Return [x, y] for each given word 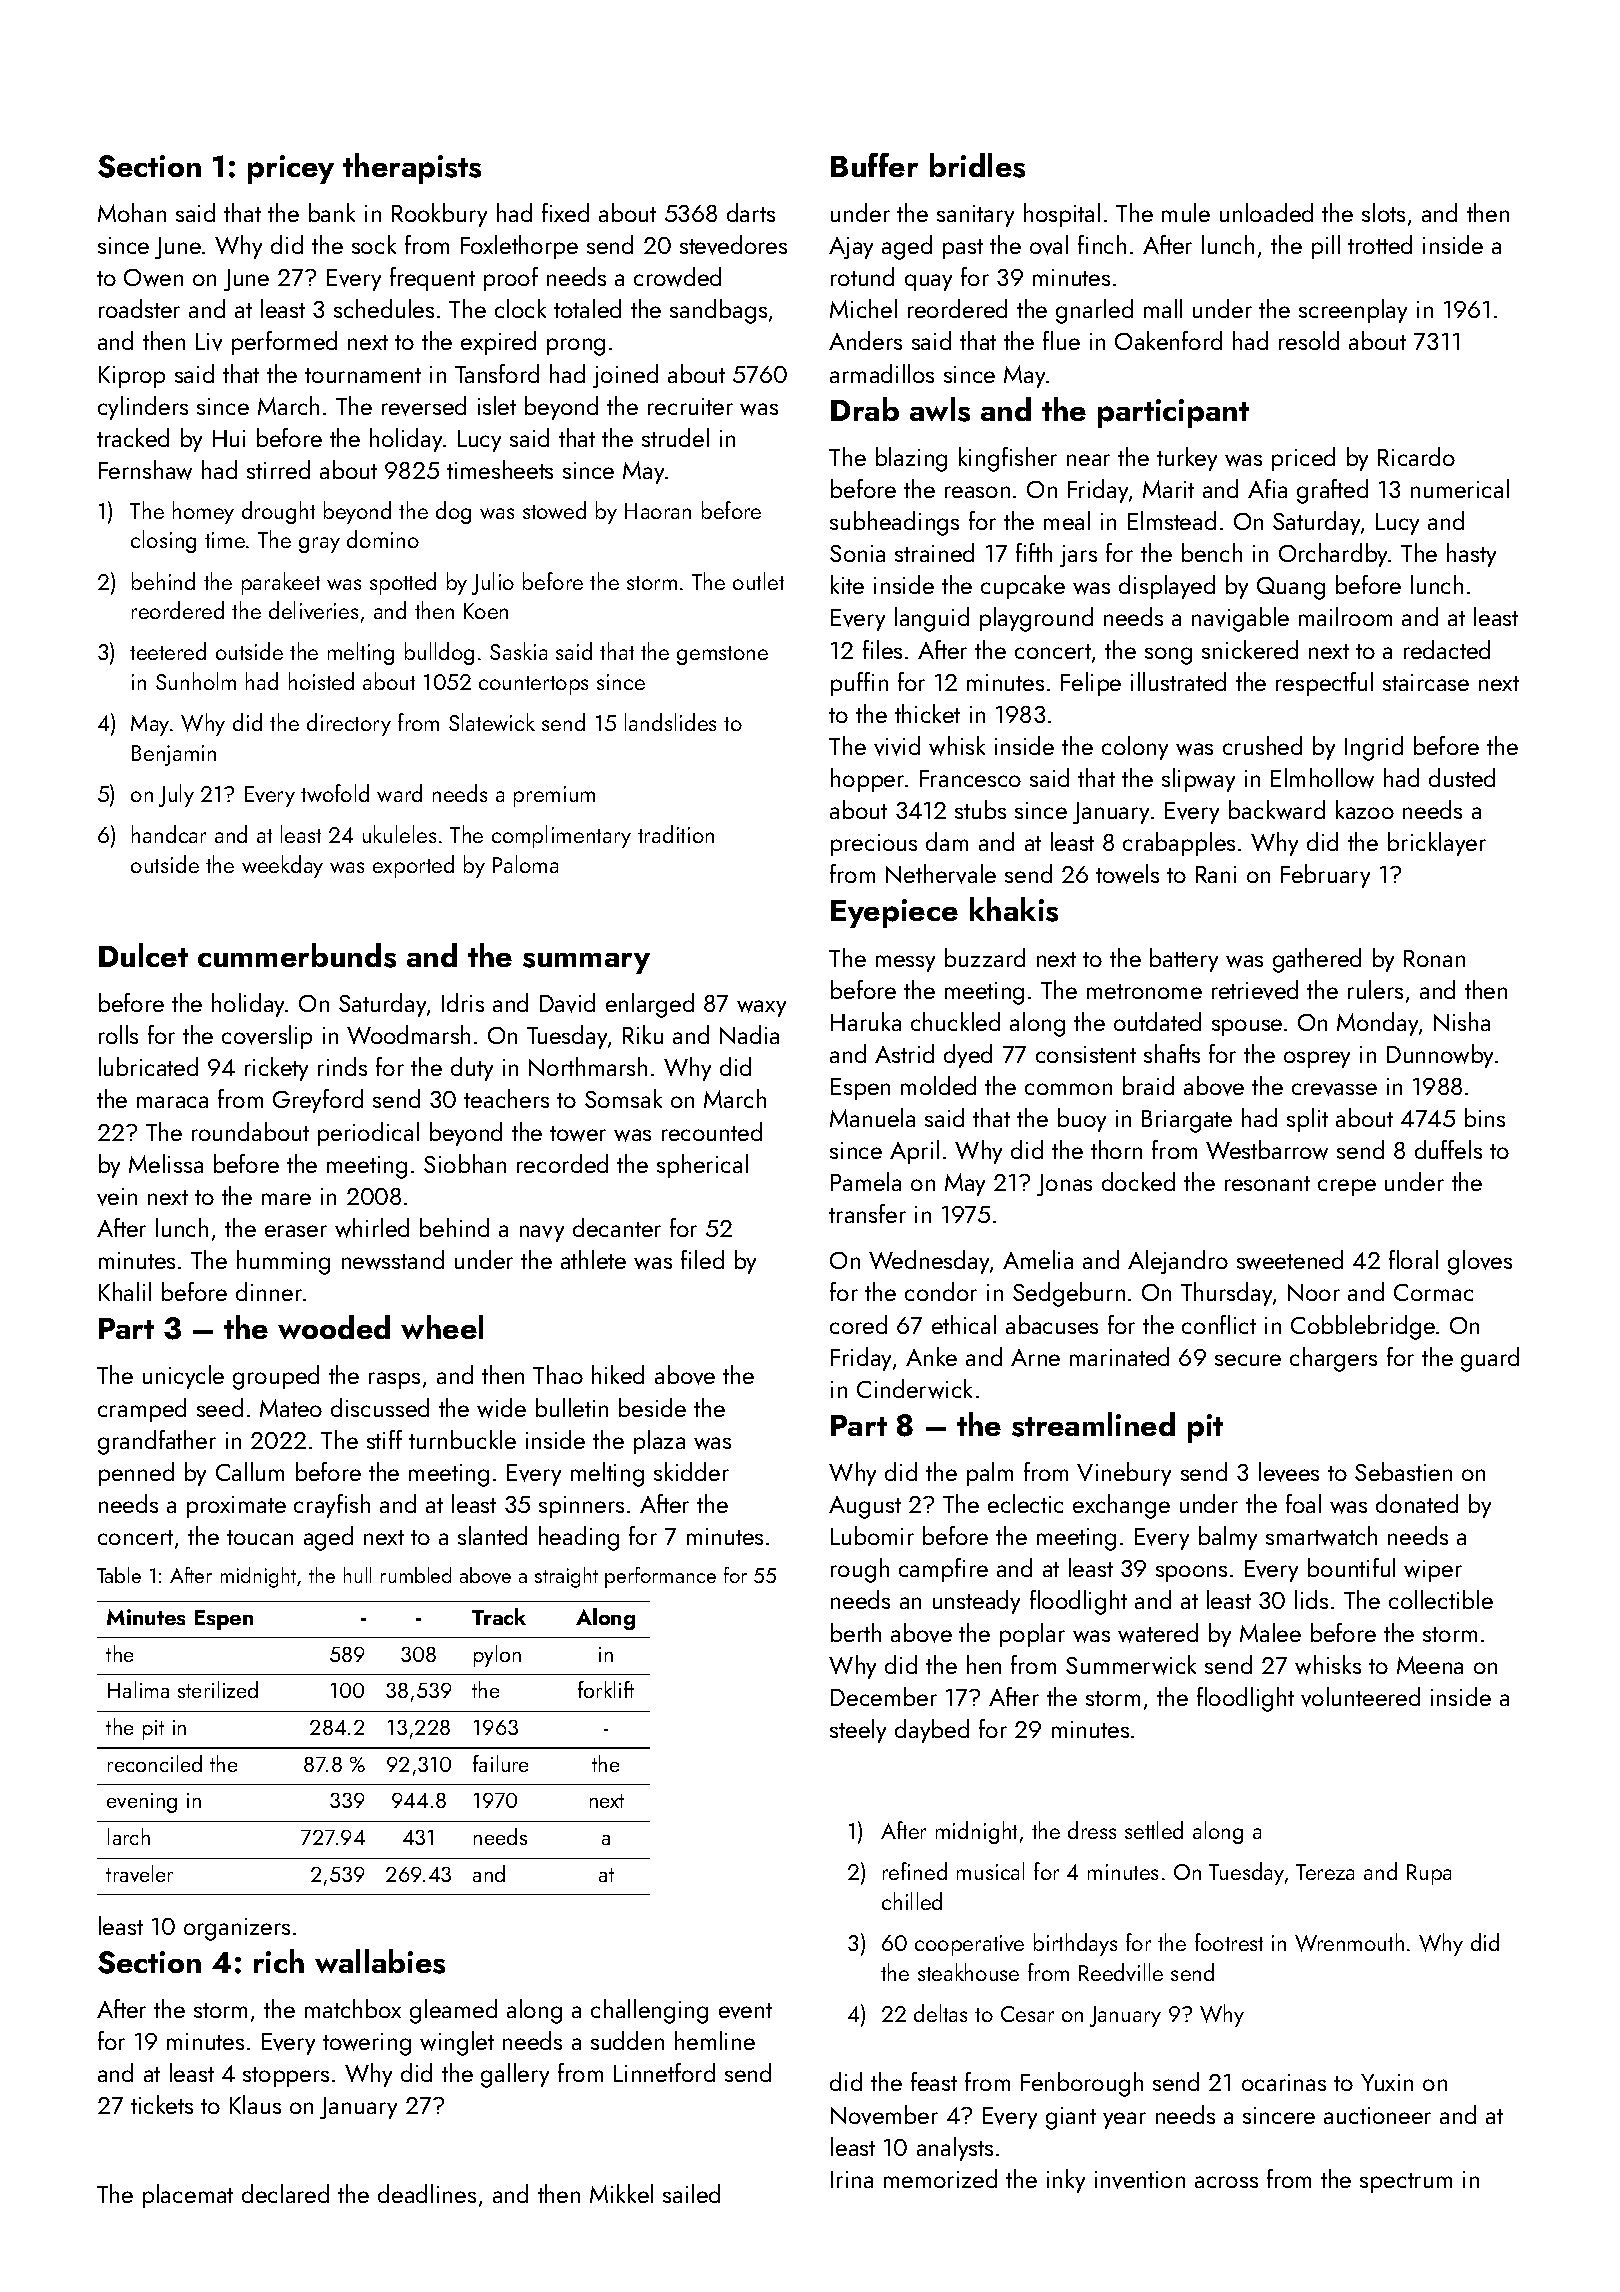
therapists [412, 168]
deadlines [427, 2193]
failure [500, 1763]
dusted [1462, 777]
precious [874, 845]
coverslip [267, 1037]
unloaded [1266, 212]
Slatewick [492, 722]
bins [1485, 1117]
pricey [291, 169]
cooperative [969, 1945]
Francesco [970, 778]
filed [702, 1259]
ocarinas [1284, 2082]
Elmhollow [1322, 778]
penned [136, 1474]
